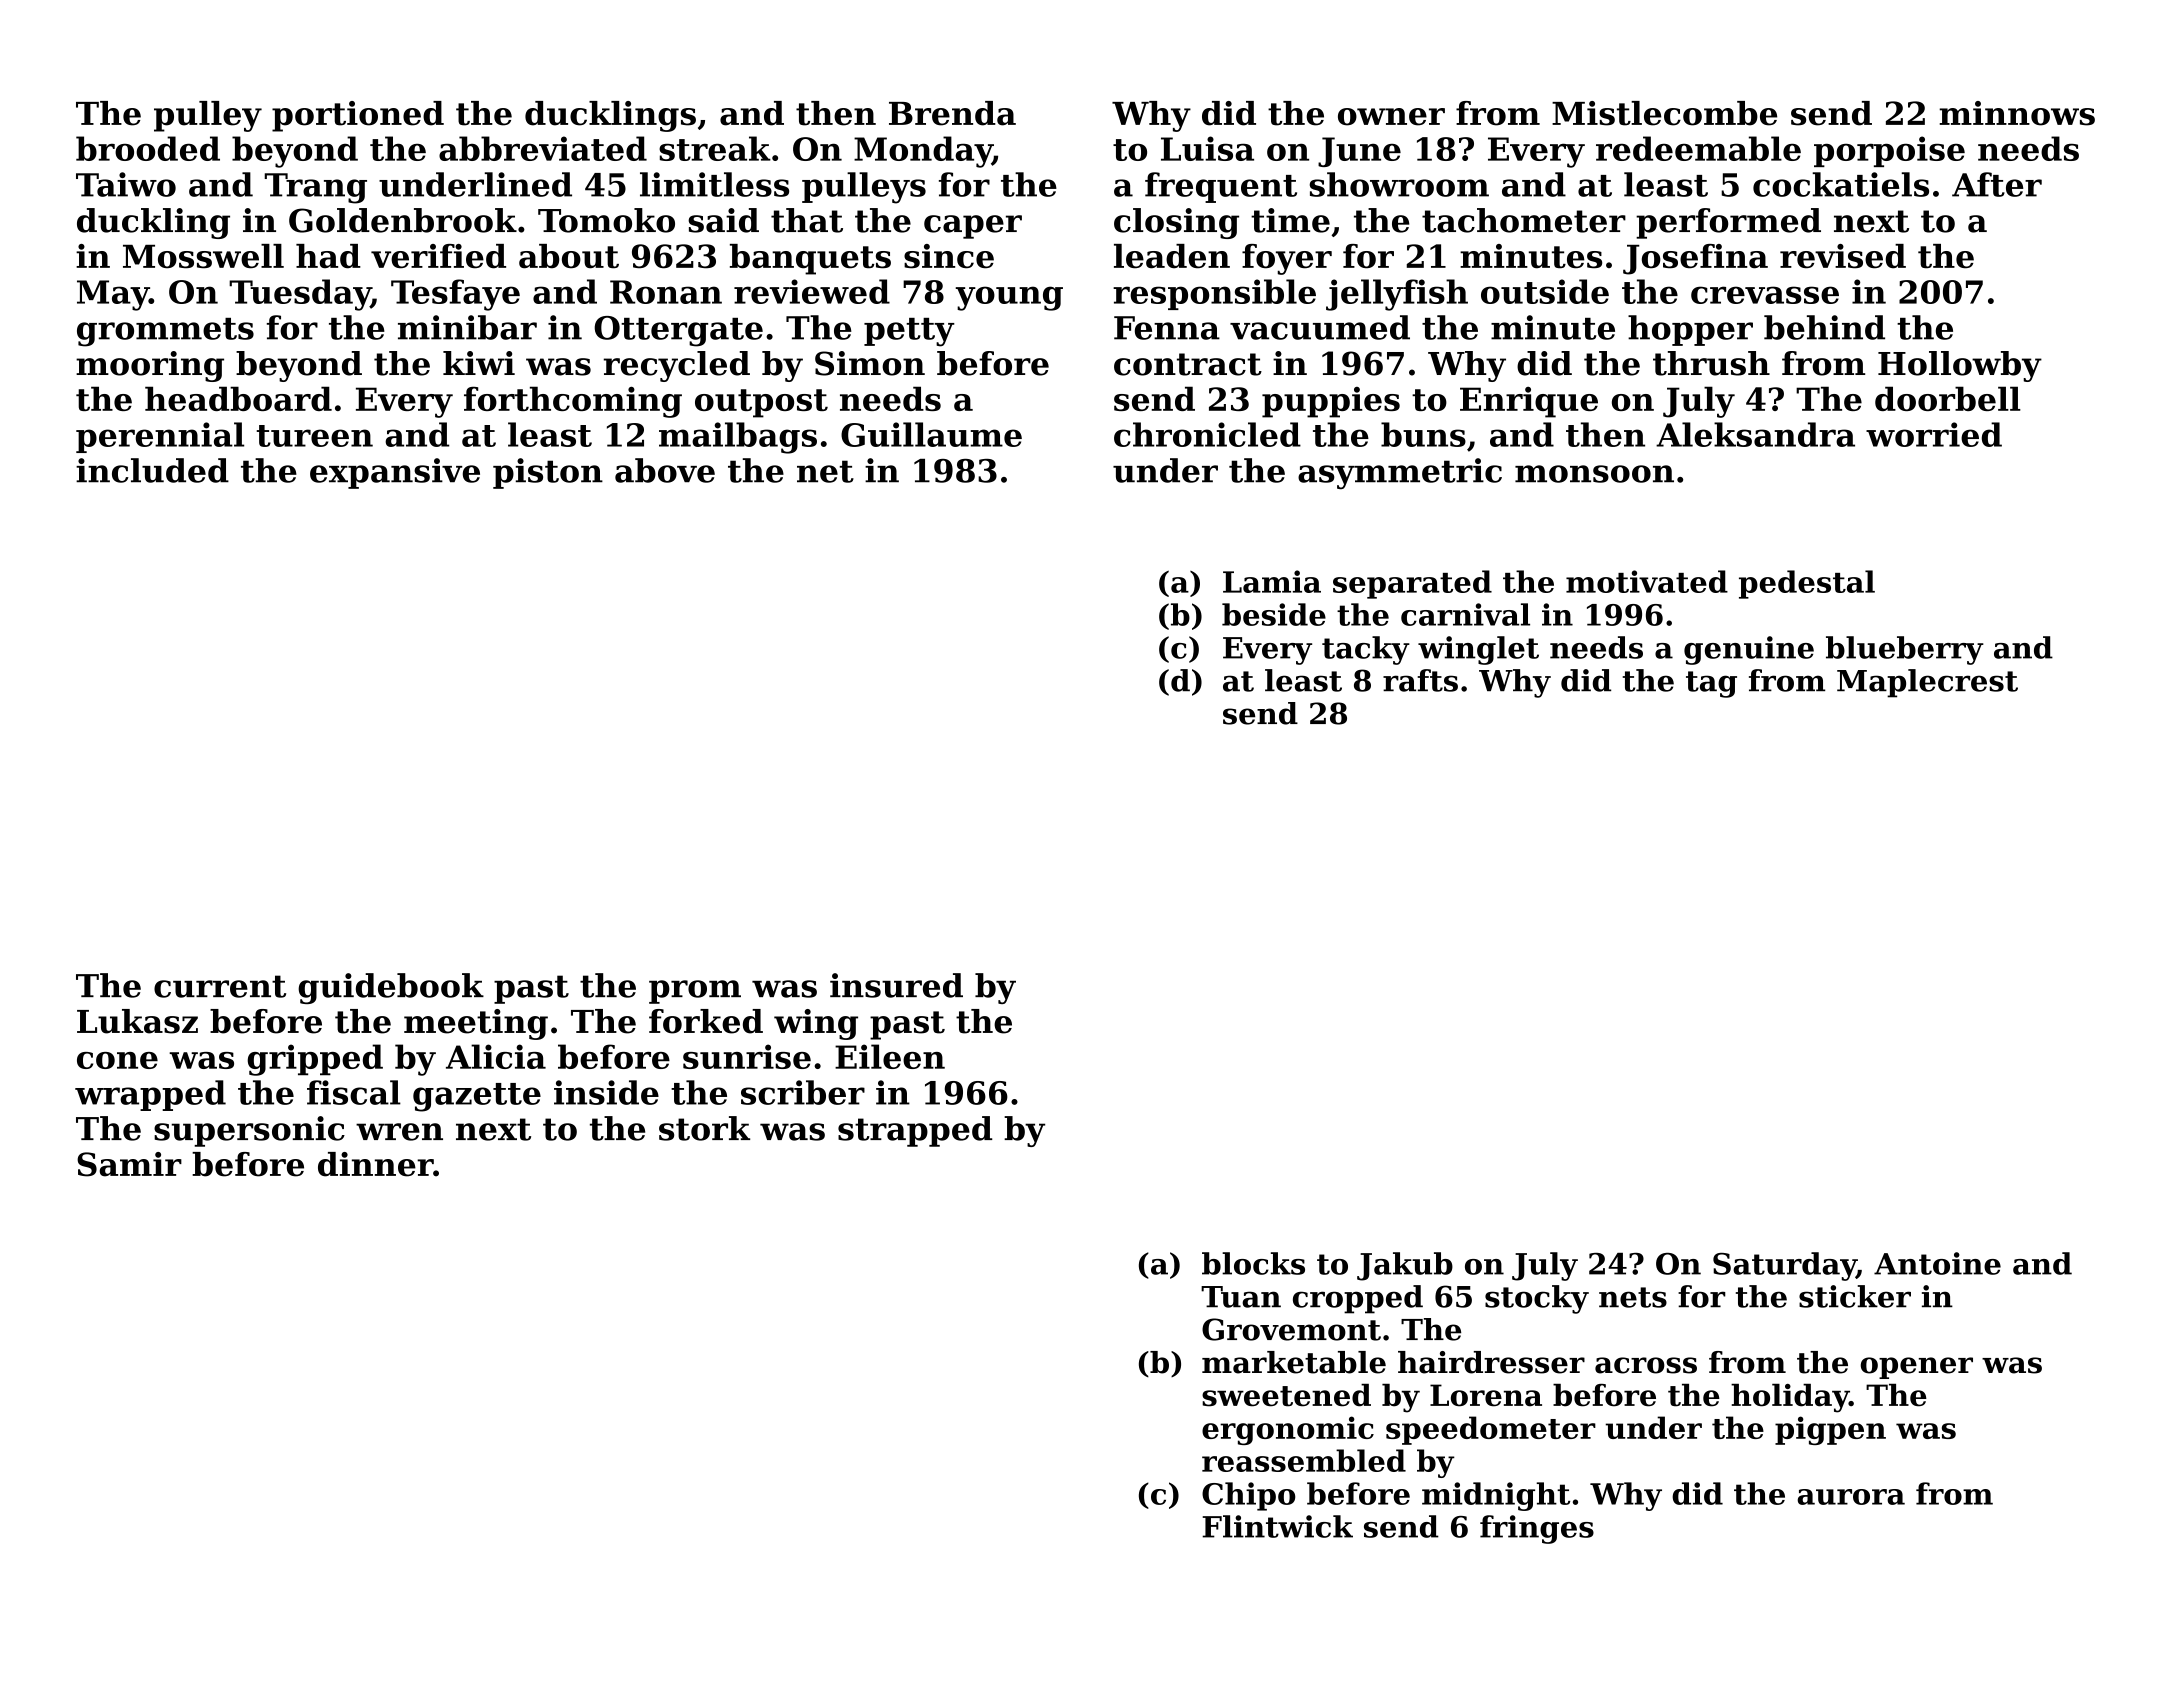 This screenshot has width=2178, height=1683. I want to click on Hollowby, so click(1960, 366).
